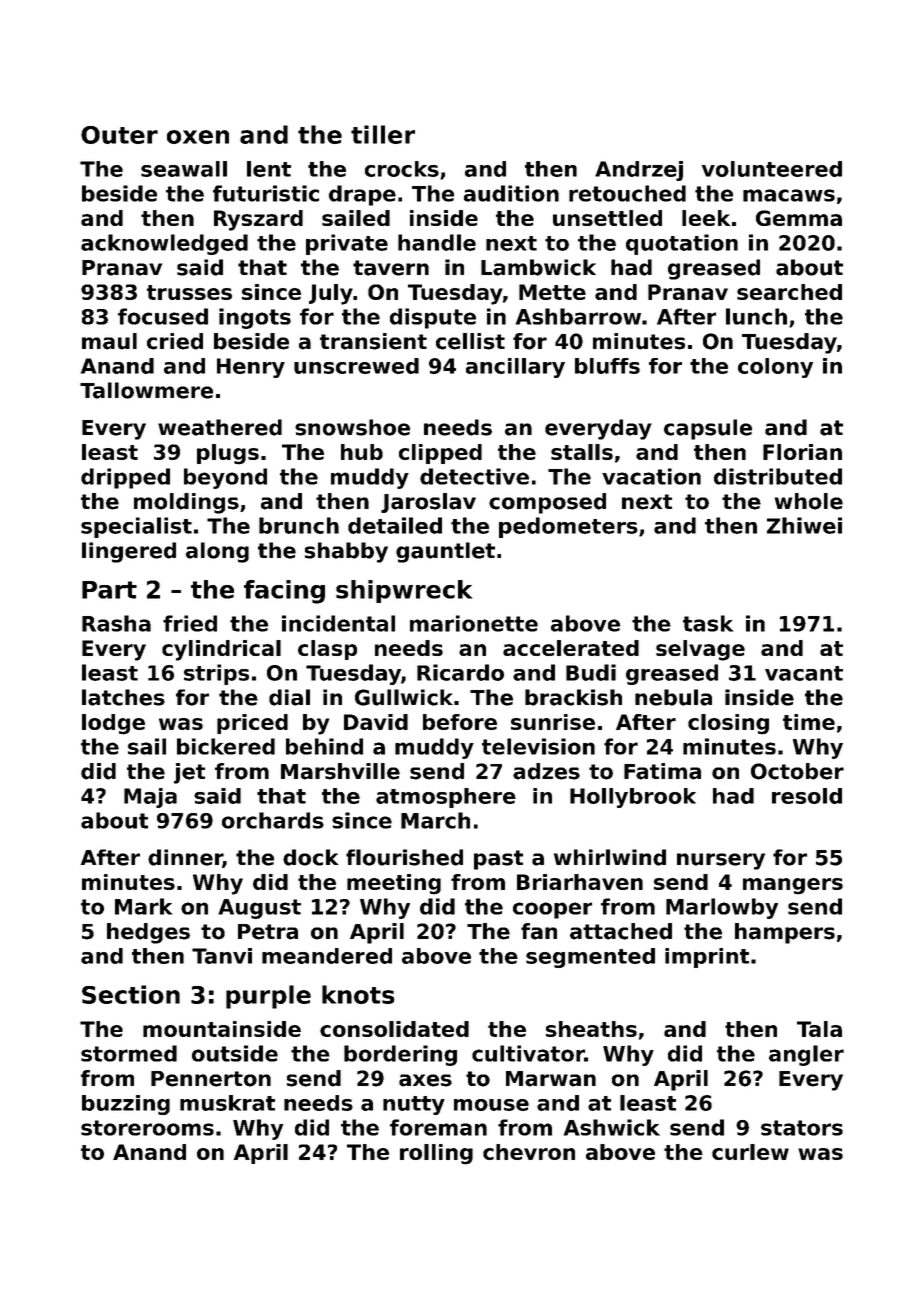  What do you see at coordinates (750, 1152) in the page?
I see `curlew` at bounding box center [750, 1152].
